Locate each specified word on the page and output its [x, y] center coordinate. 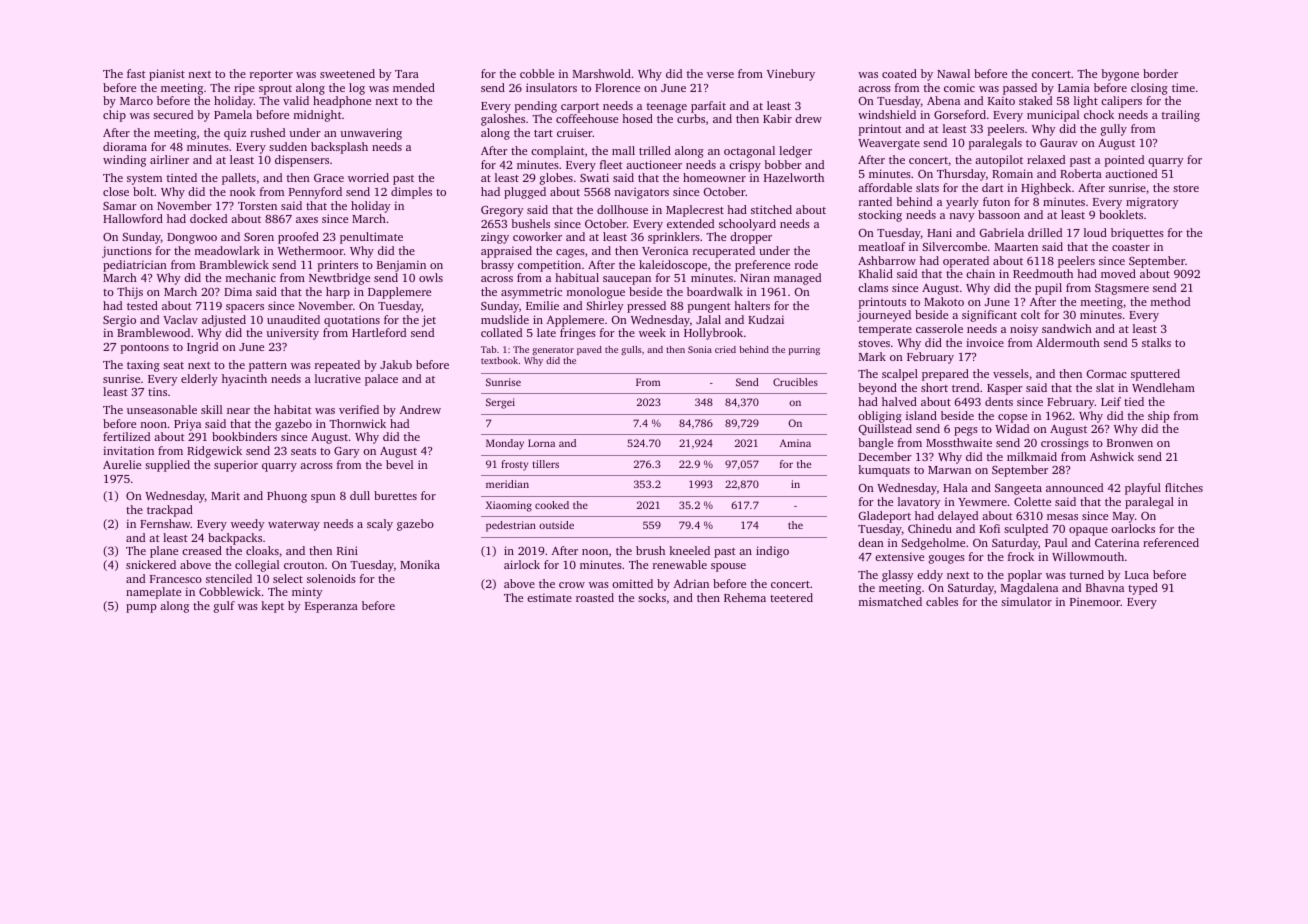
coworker [537, 236]
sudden [288, 146]
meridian [507, 484]
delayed [958, 517]
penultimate [371, 238]
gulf [224, 607]
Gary [347, 452]
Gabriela [1002, 232]
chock [1099, 114]
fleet [611, 164]
